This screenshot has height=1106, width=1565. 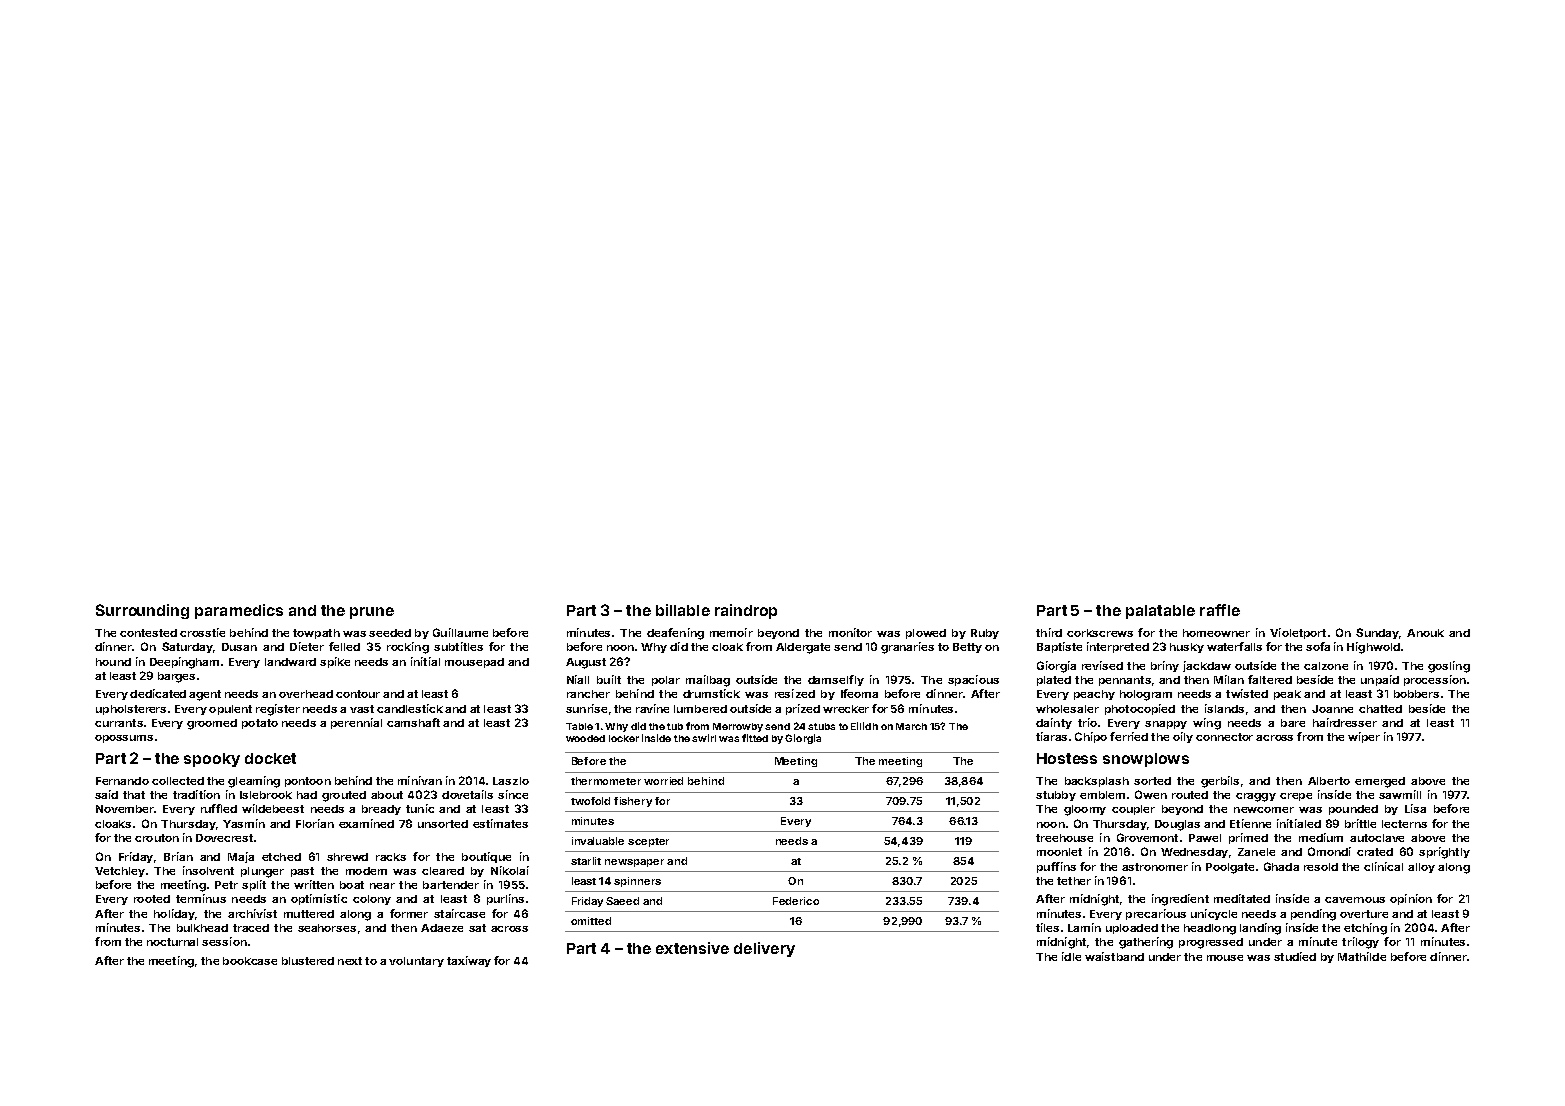 I want to click on voluntary, so click(x=416, y=962).
